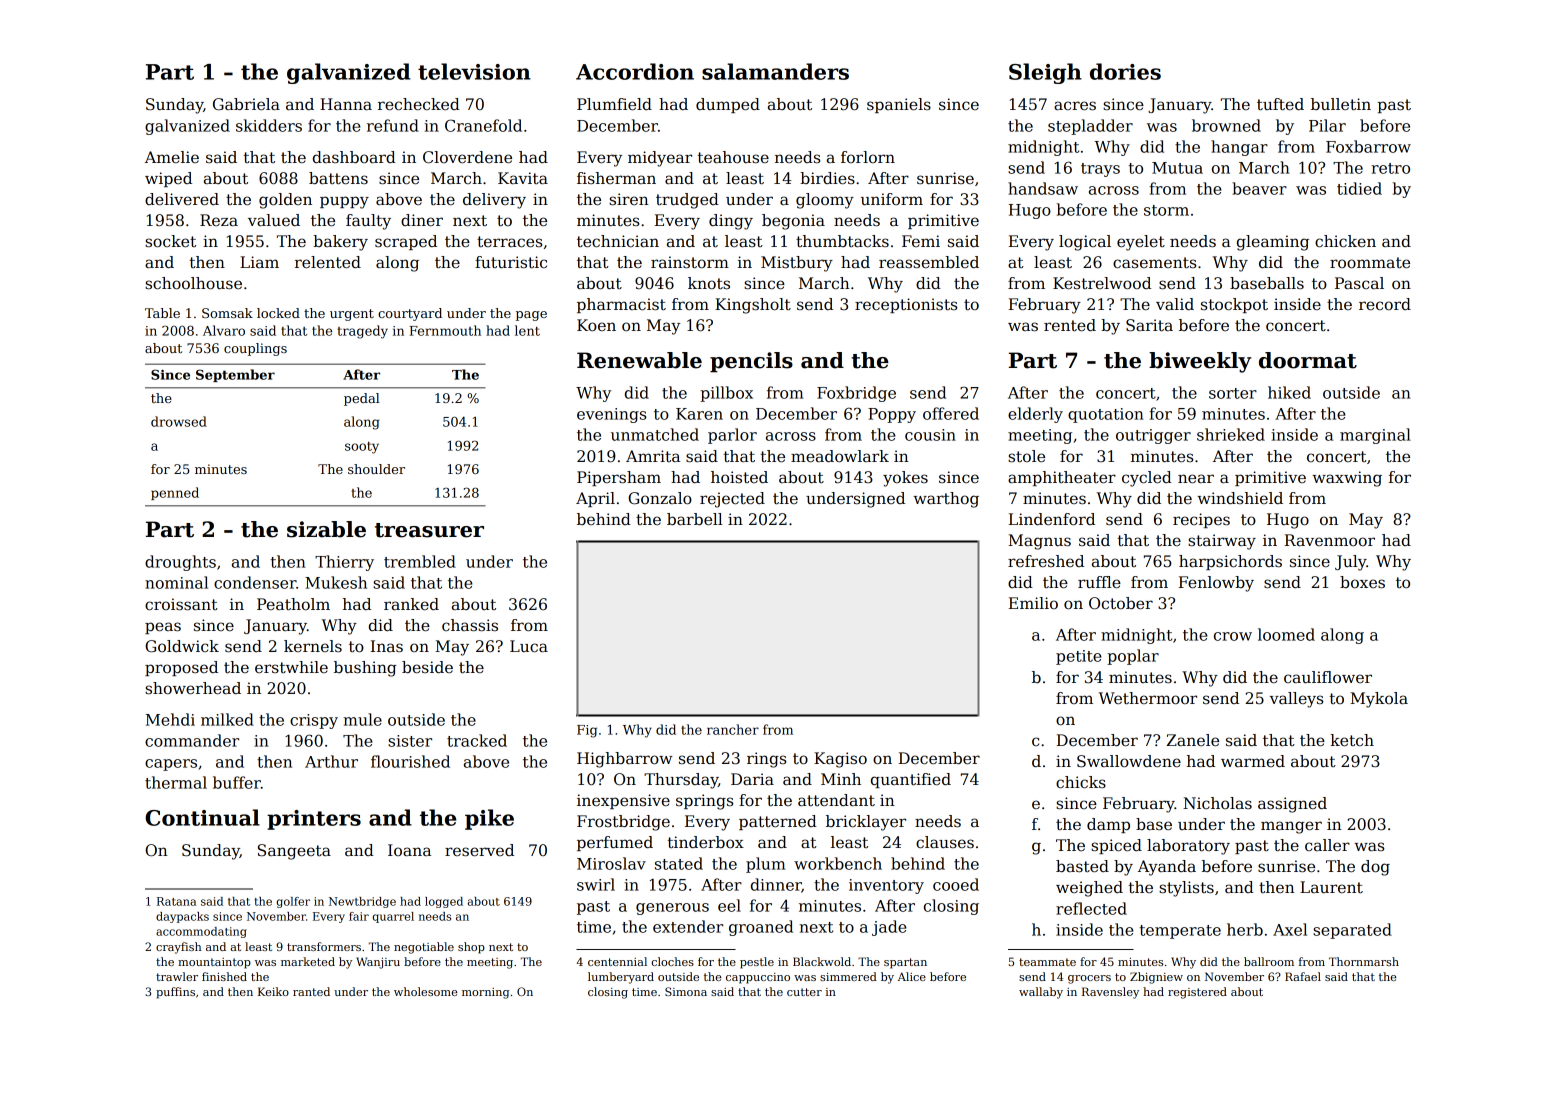  Describe the element at coordinates (1385, 304) in the screenshot. I see `record` at that location.
